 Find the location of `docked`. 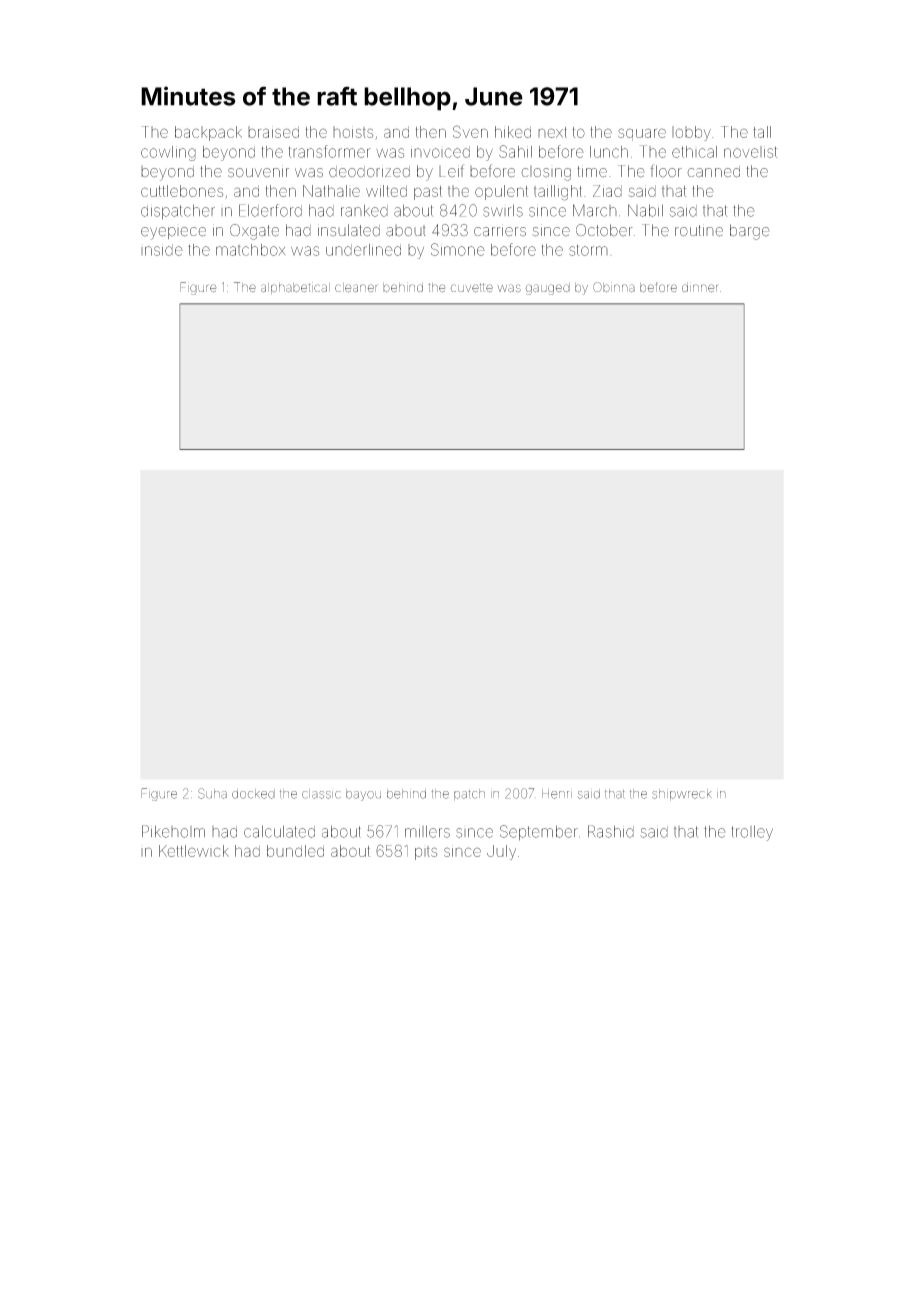

docked is located at coordinates (253, 794).
